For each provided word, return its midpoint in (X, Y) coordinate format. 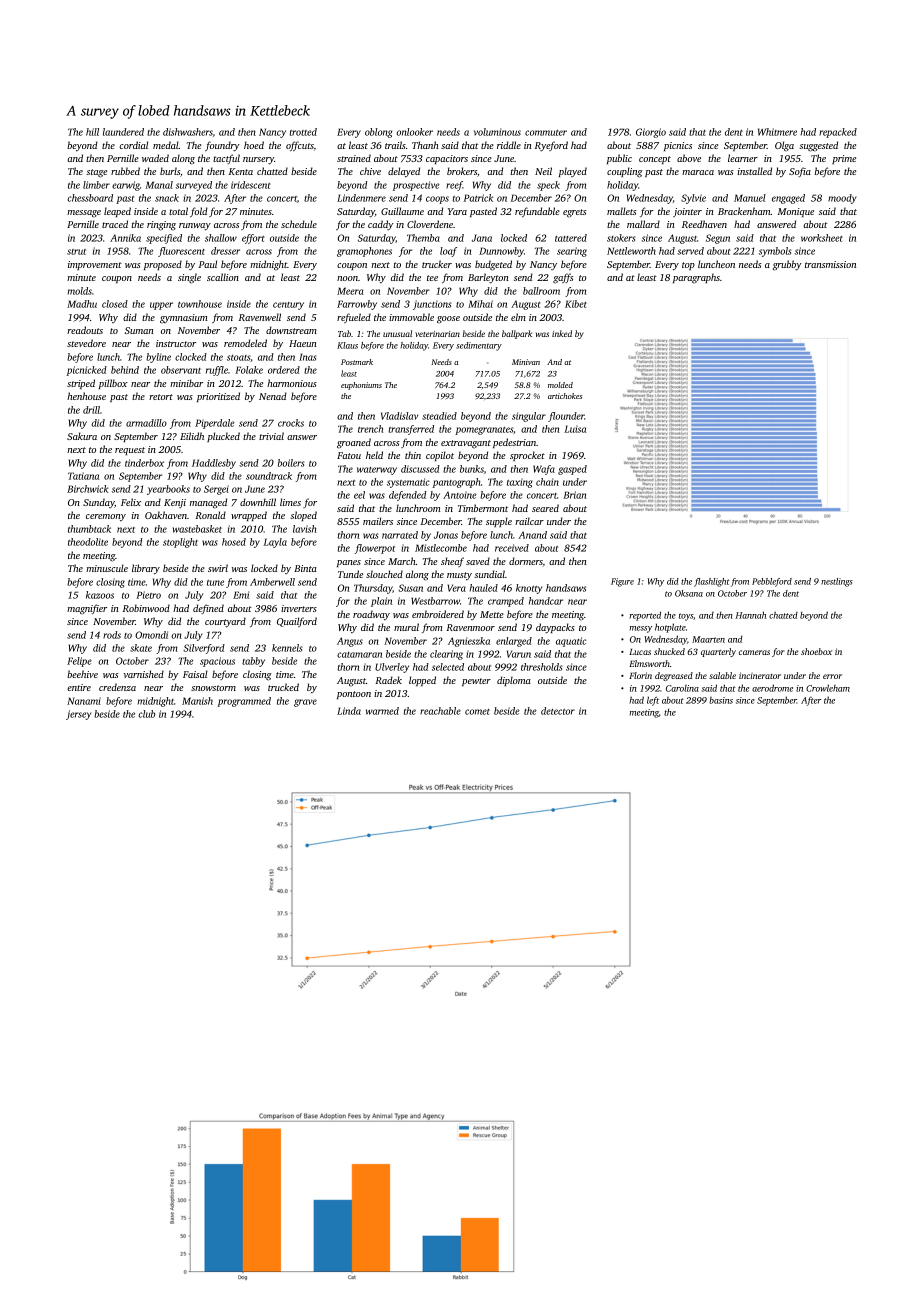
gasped (572, 470)
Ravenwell (260, 317)
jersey (78, 715)
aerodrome (772, 688)
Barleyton (488, 278)
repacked (838, 133)
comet (477, 712)
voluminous (497, 132)
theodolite (88, 542)
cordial (133, 145)
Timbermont (483, 508)
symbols (775, 252)
